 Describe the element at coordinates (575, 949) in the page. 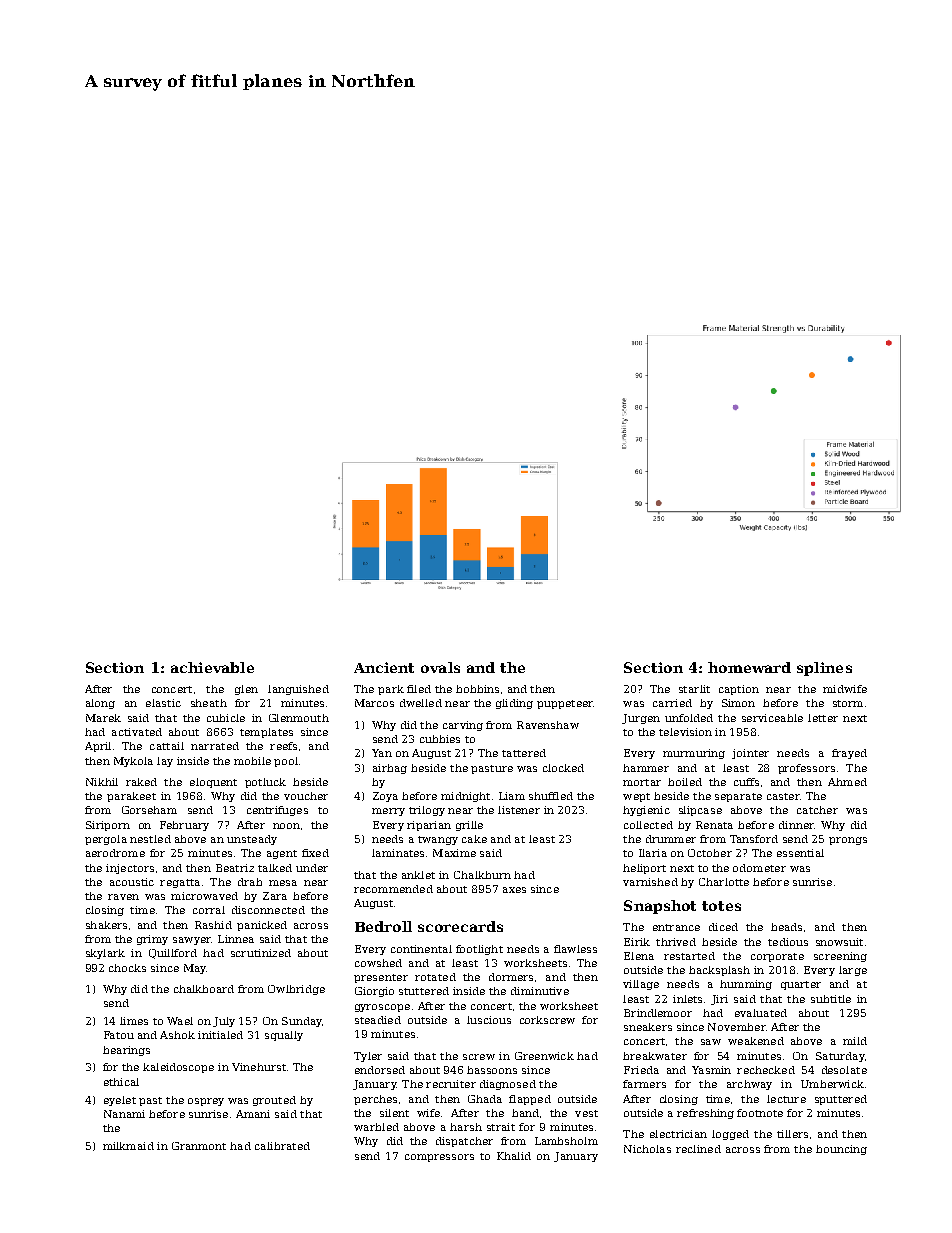

I see `flawless` at that location.
